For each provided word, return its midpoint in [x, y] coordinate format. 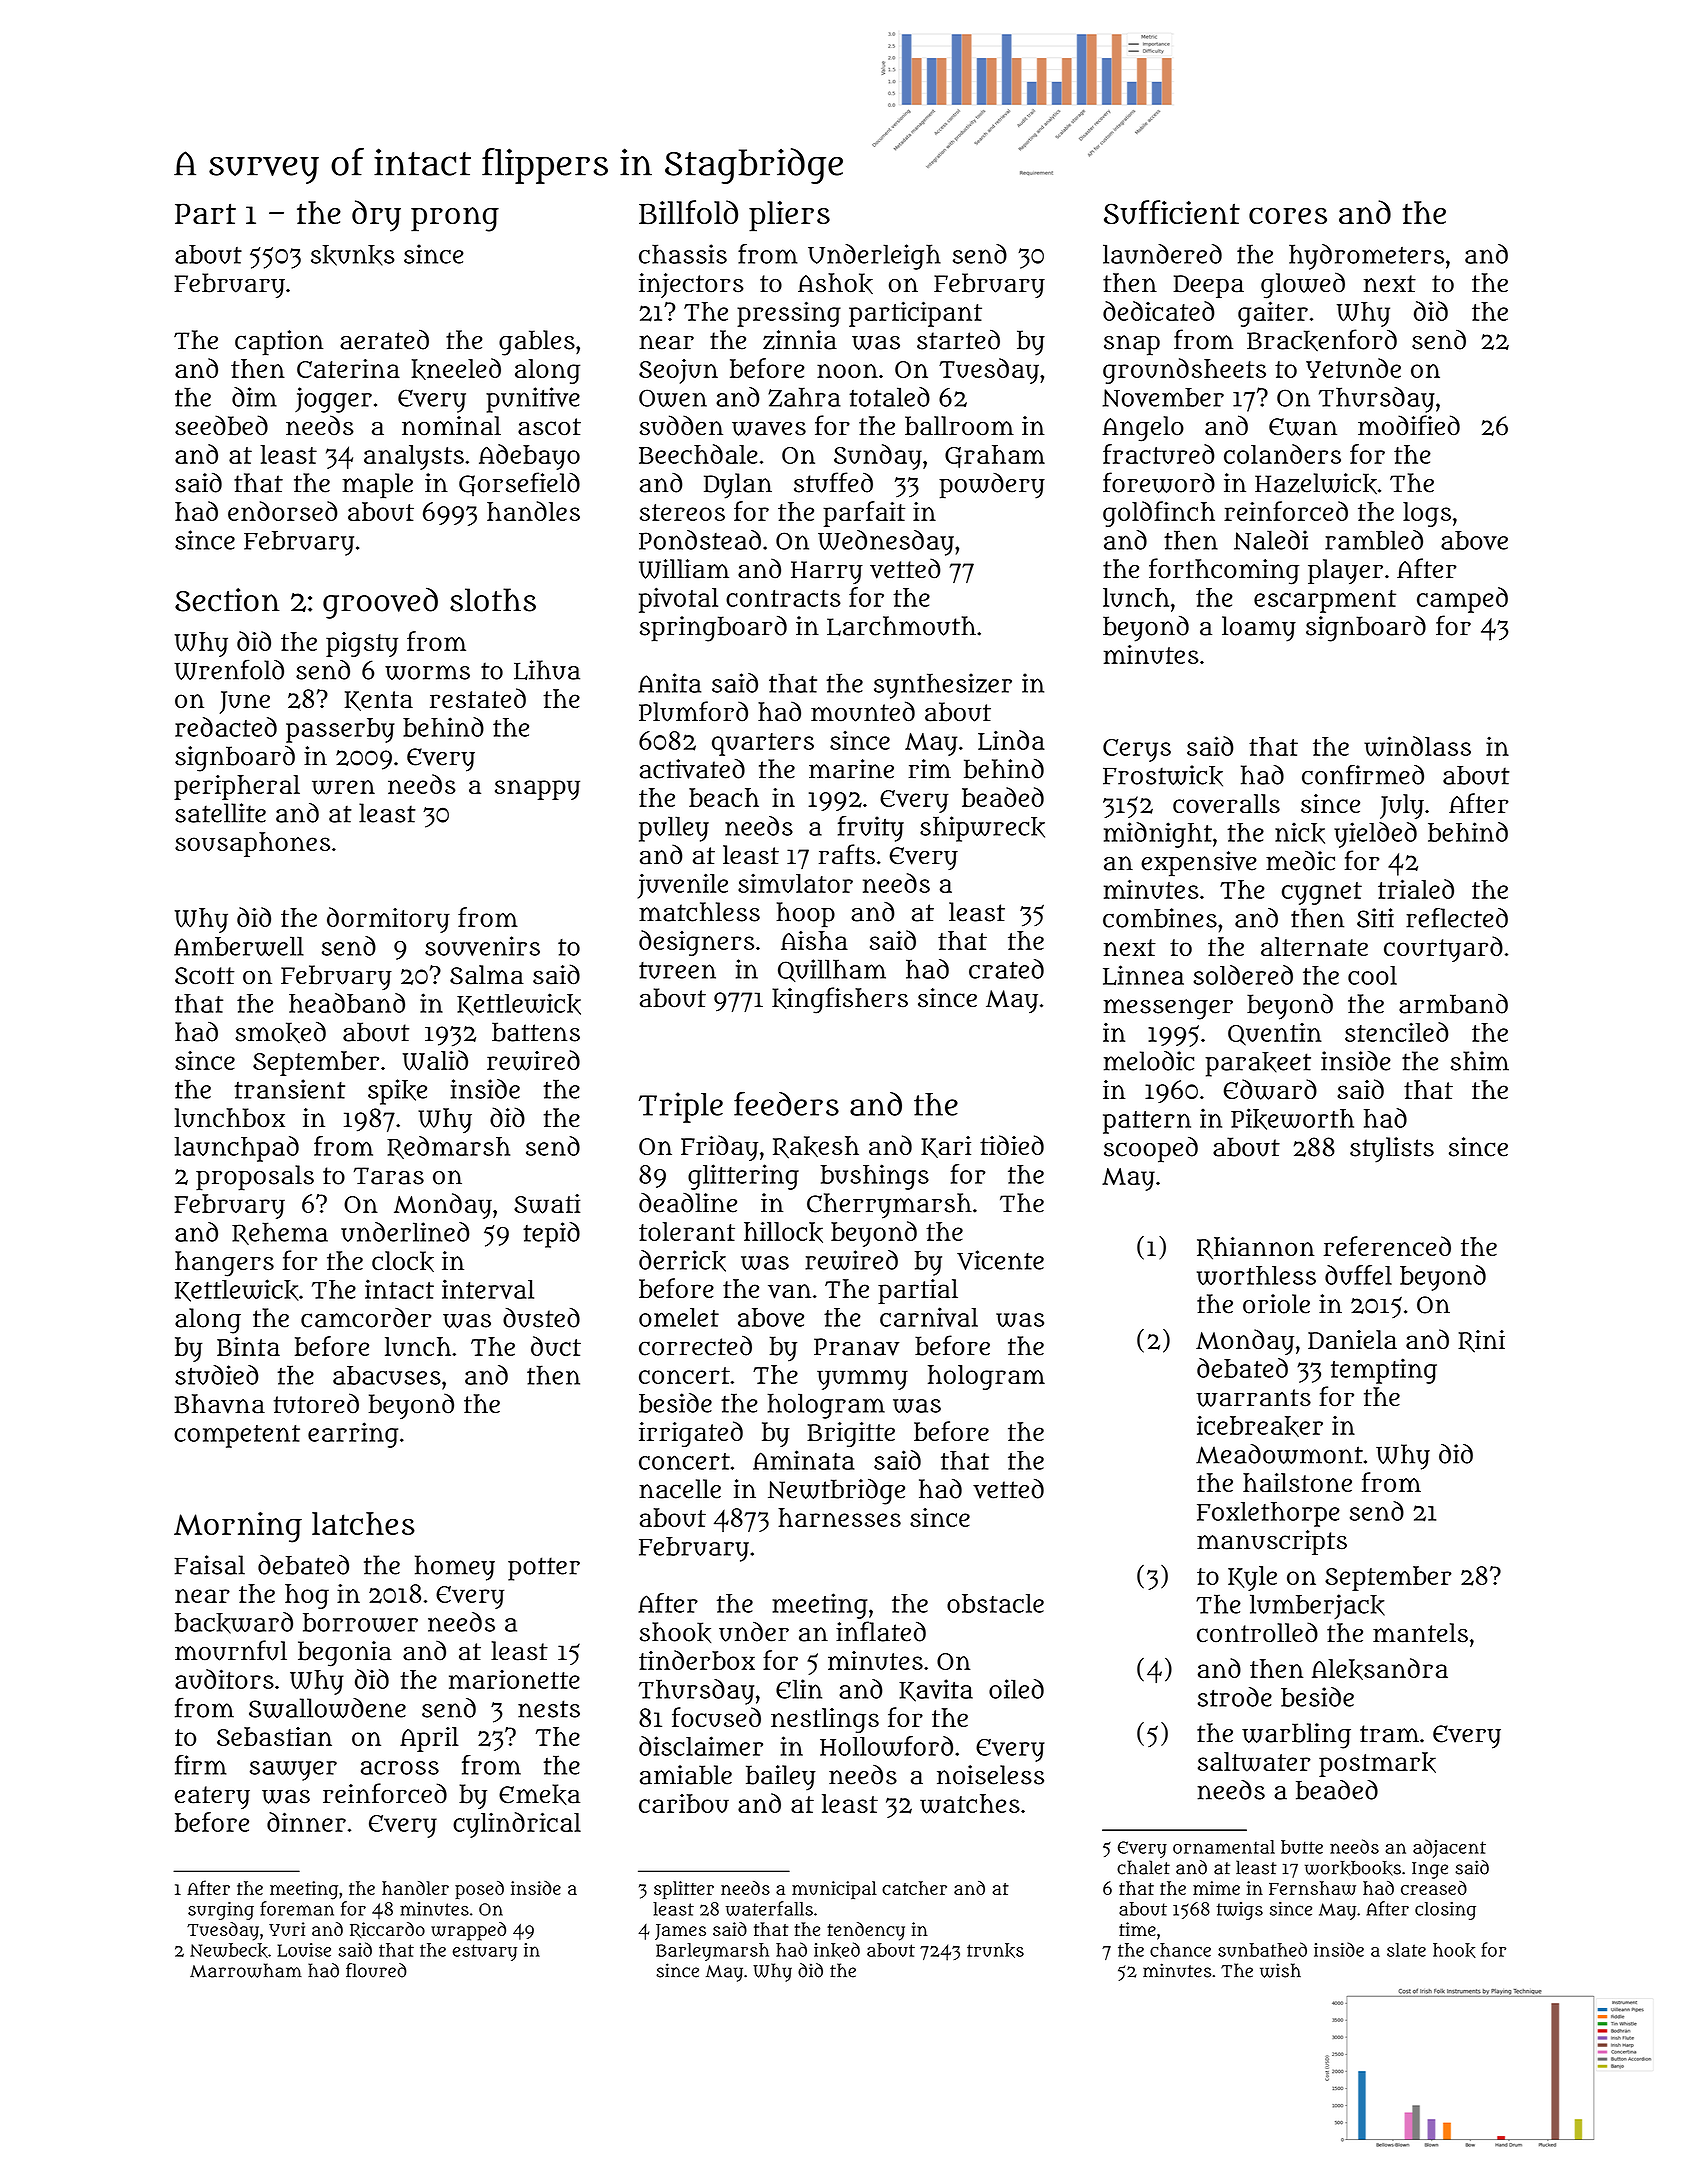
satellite [220, 813]
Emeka [539, 1794]
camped [1462, 600]
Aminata [804, 1460]
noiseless [990, 1775]
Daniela [1352, 1339]
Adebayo [529, 457]
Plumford [693, 711]
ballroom [959, 426]
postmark [1377, 1764]
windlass [1417, 746]
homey [455, 1568]
